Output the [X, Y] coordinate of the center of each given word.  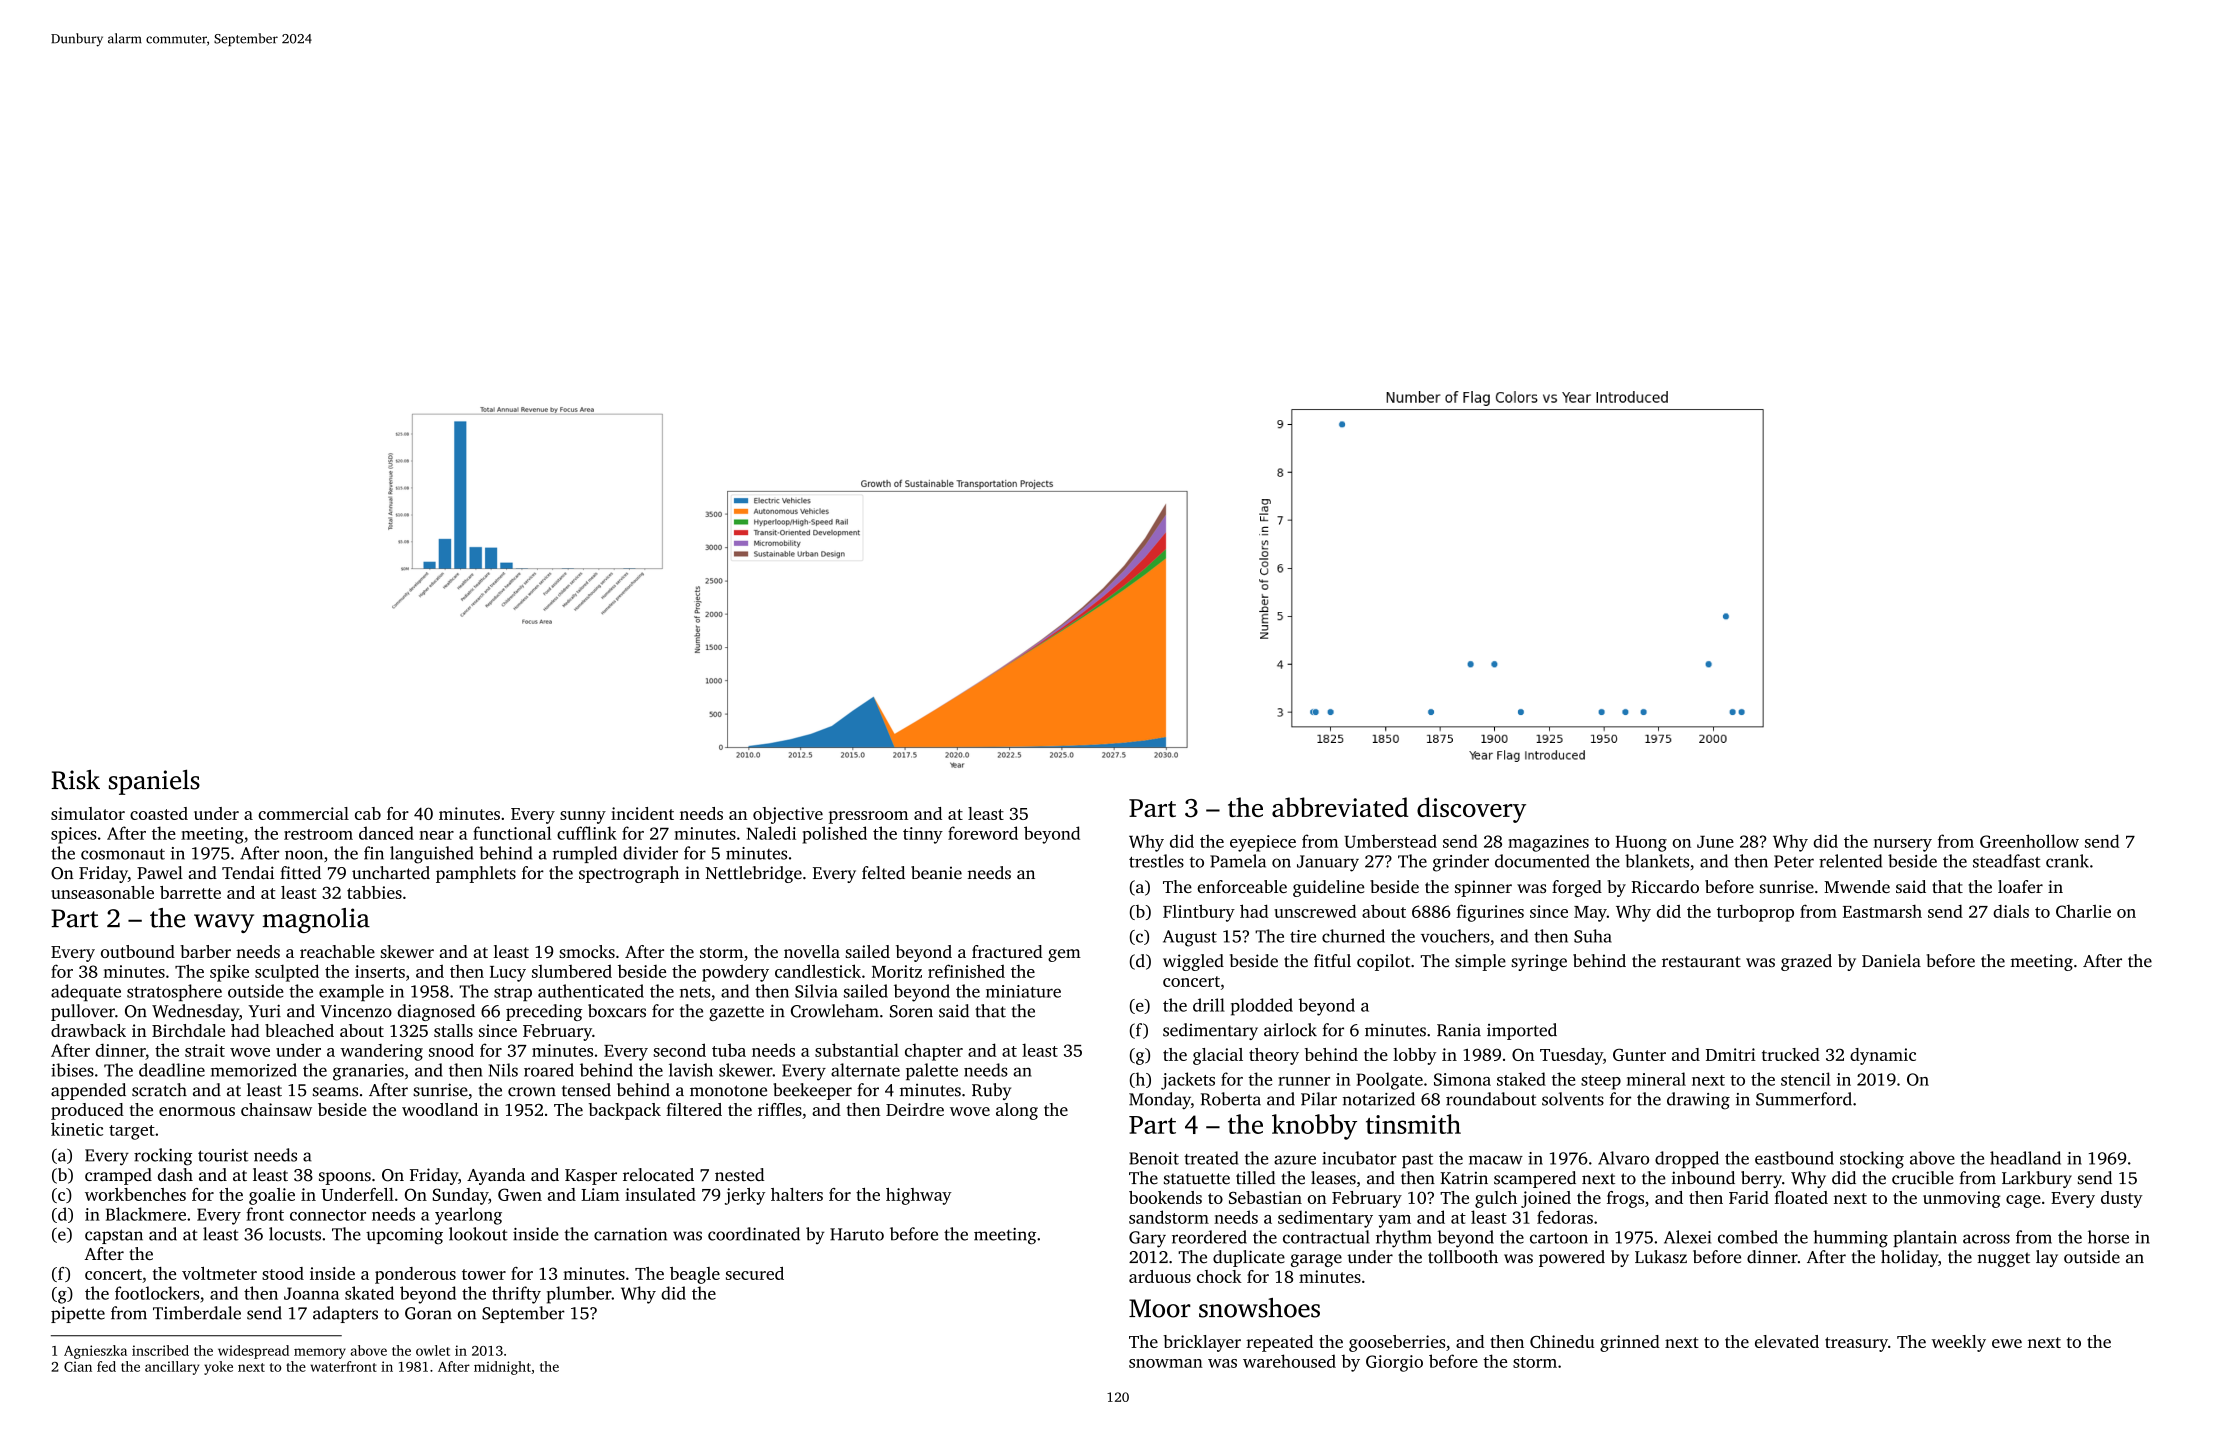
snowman [1166, 1363]
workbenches [135, 1194]
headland [2025, 1158]
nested [739, 1174]
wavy [224, 923]
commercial [303, 813]
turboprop [1755, 913]
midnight [502, 1368]
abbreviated [1340, 807]
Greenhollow [2029, 841]
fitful [1332, 960]
